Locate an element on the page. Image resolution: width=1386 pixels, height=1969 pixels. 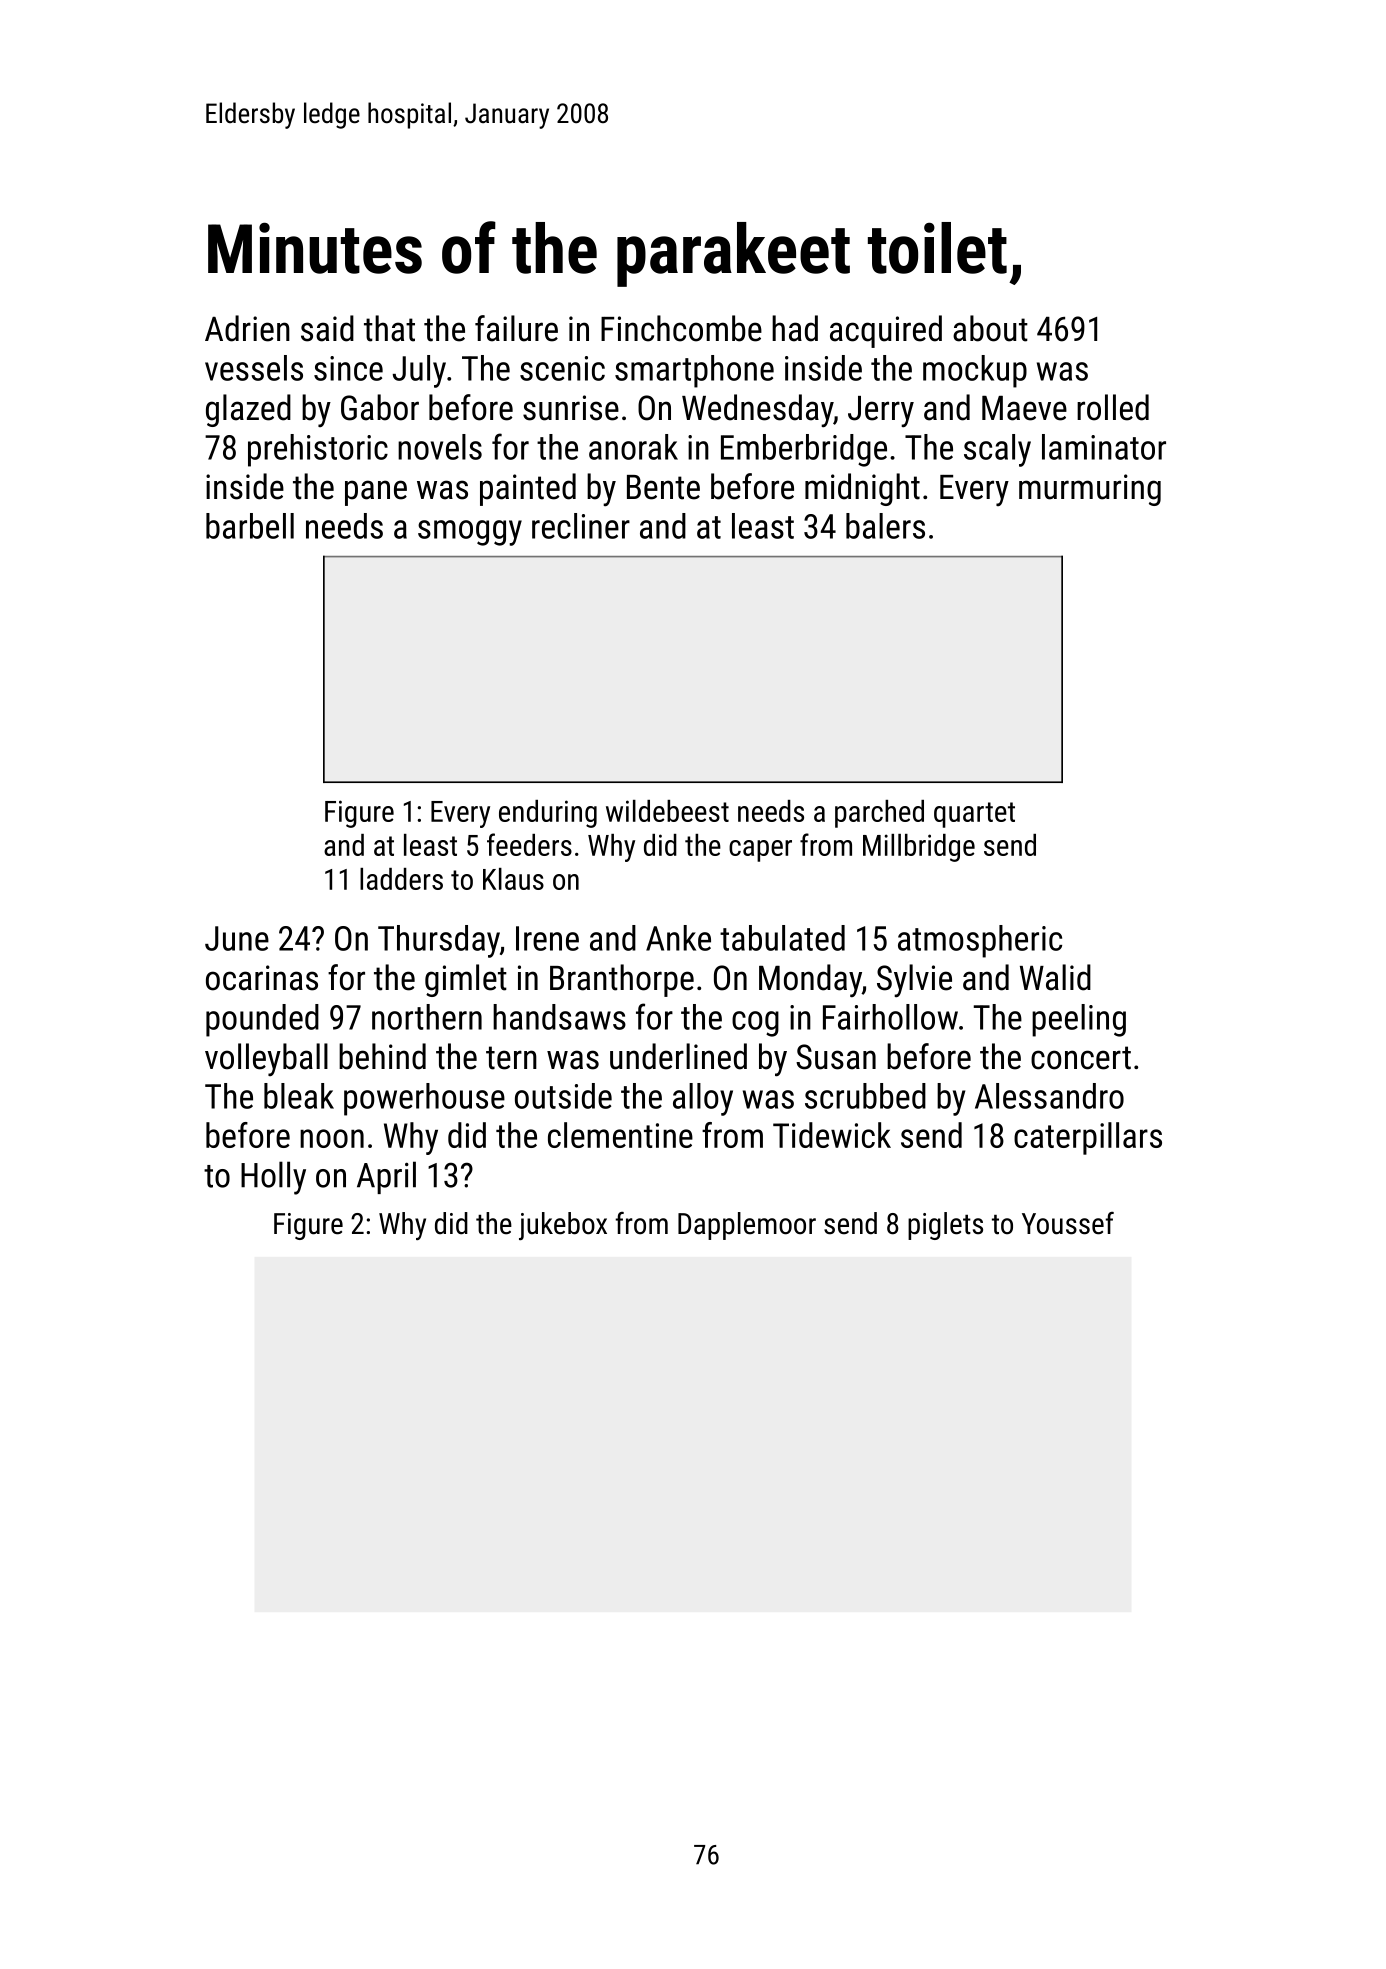
barbell is located at coordinates (250, 526).
